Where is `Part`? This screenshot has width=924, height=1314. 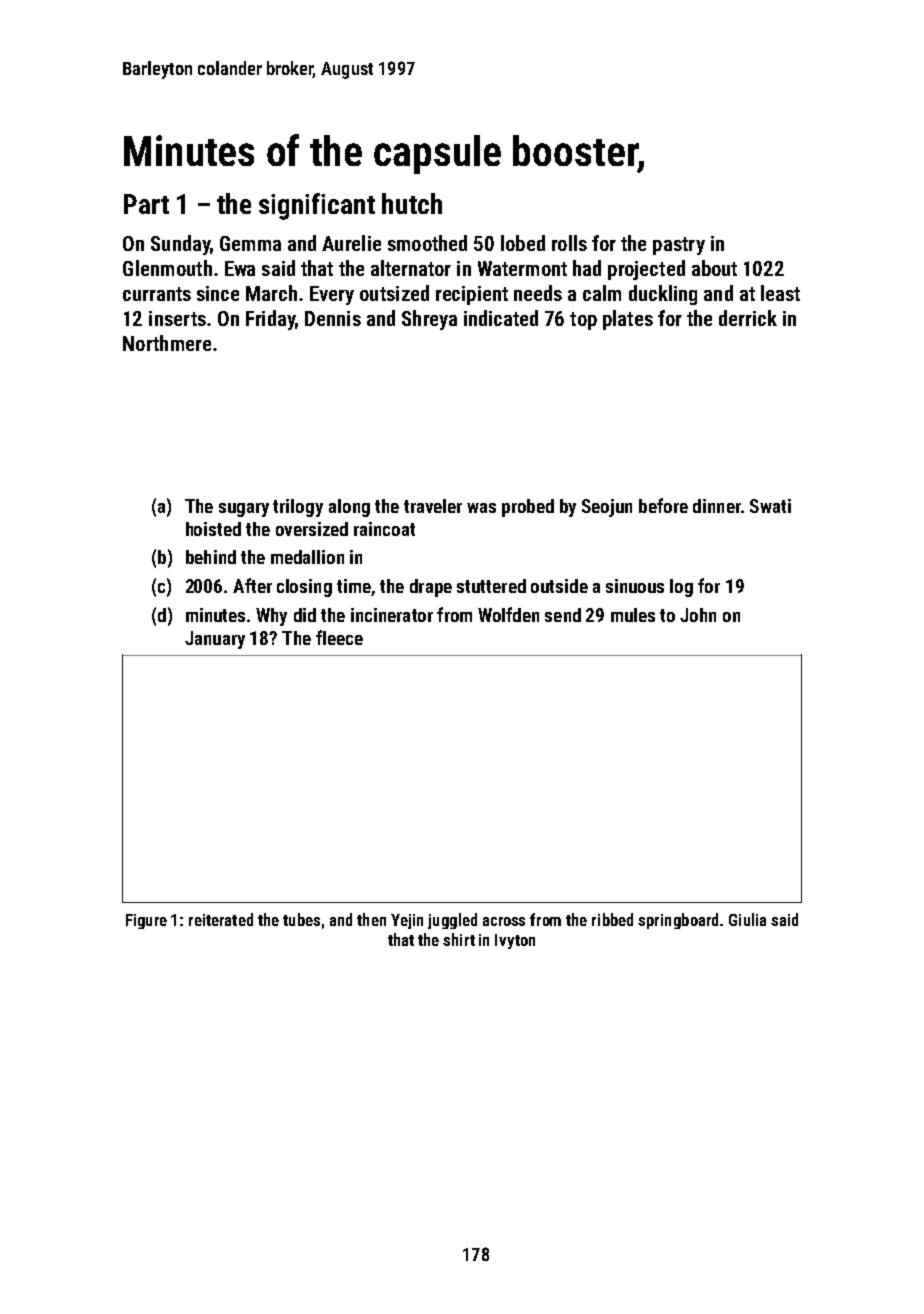
Part is located at coordinates (146, 204).
